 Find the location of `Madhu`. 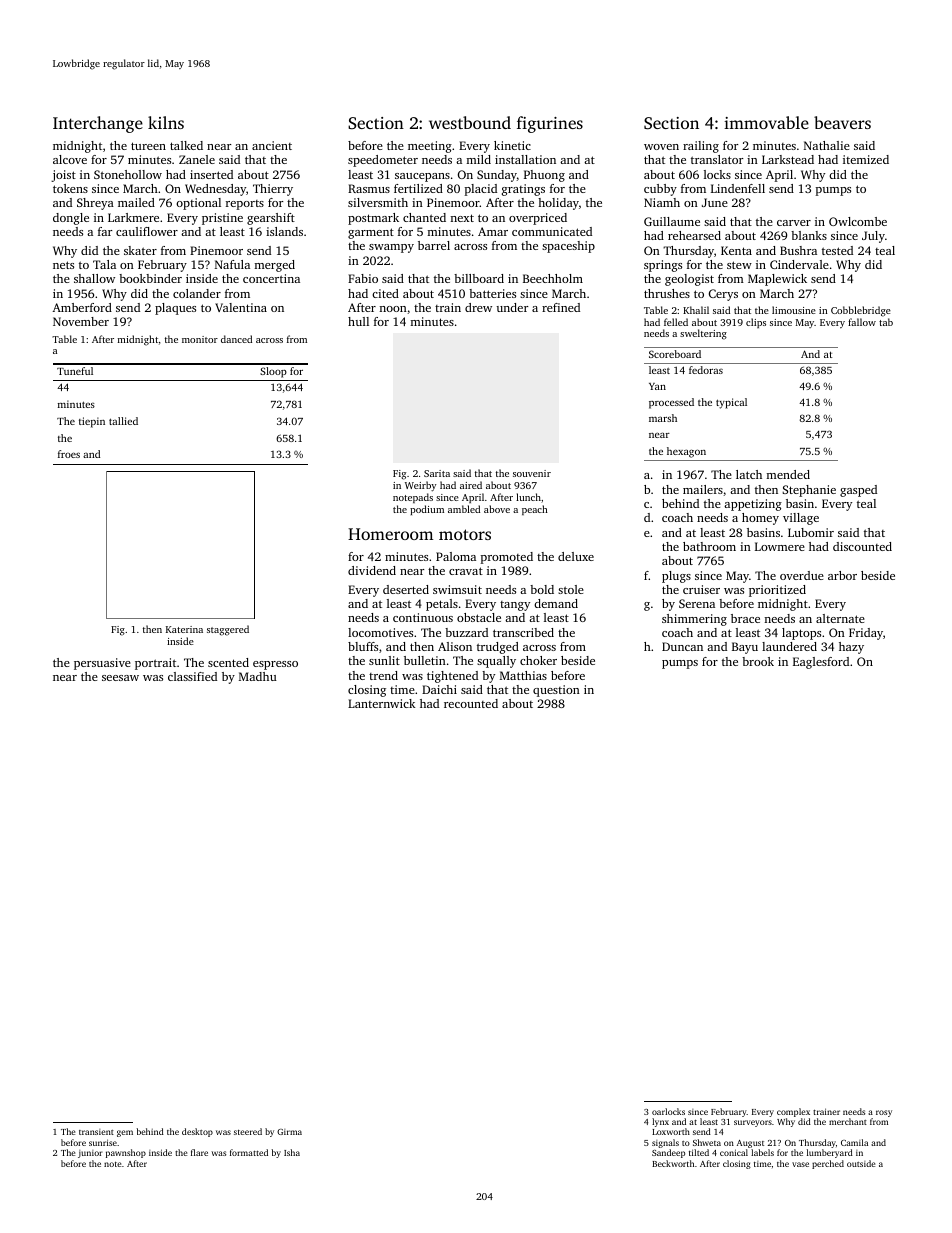

Madhu is located at coordinates (258, 676).
